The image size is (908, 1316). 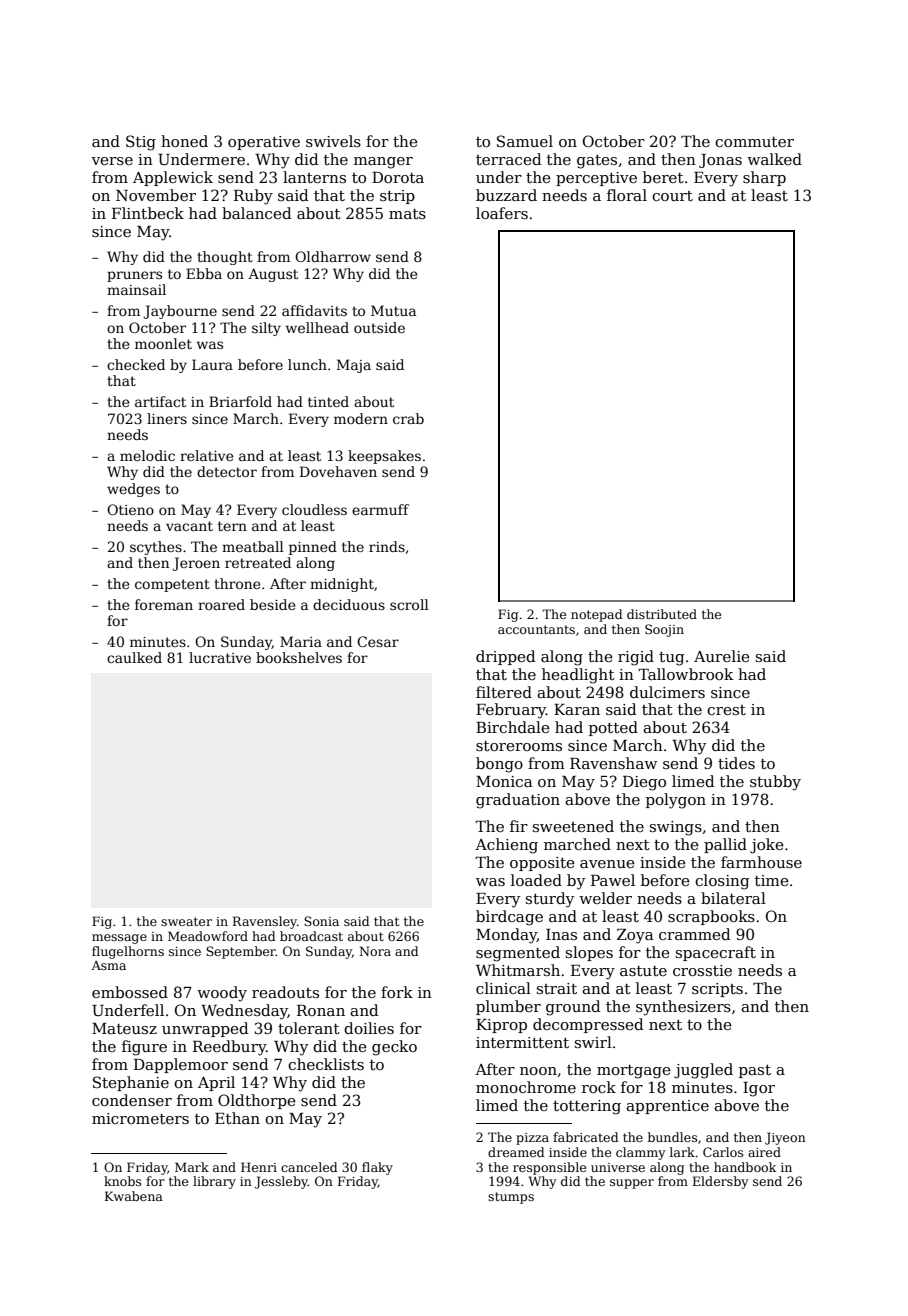 I want to click on Laura, so click(x=212, y=364).
